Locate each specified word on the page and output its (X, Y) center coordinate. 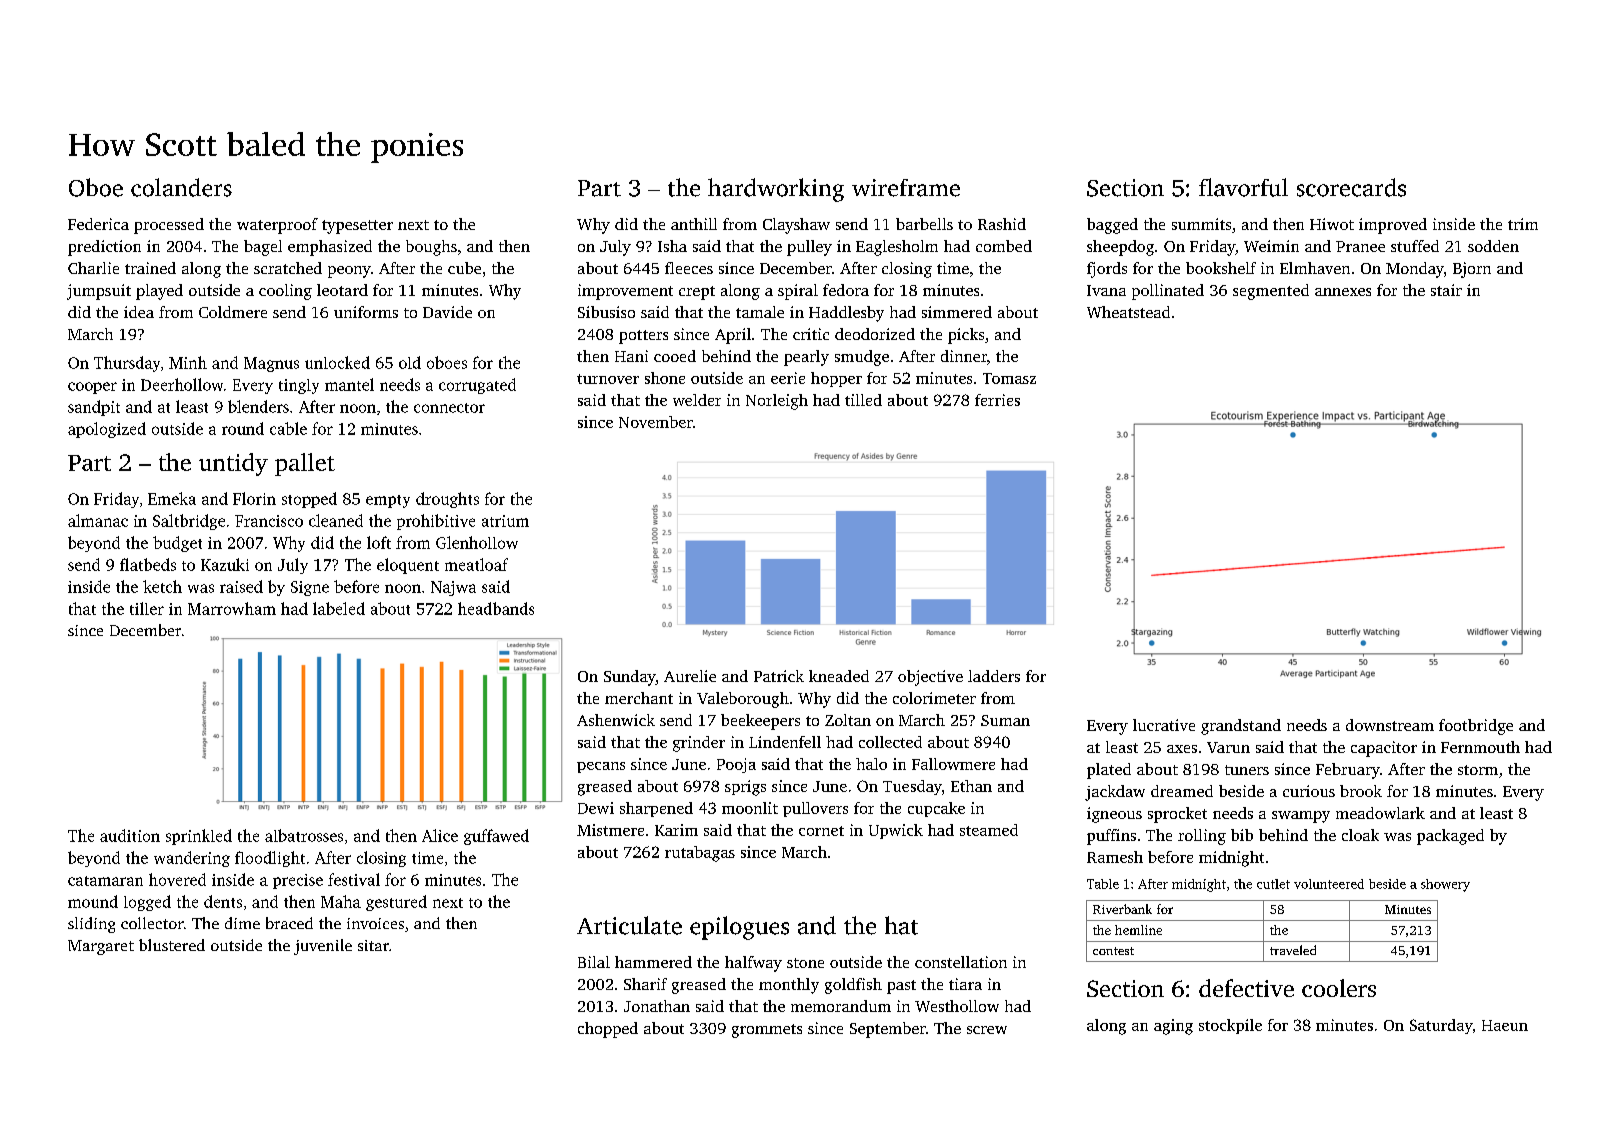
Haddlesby (846, 314)
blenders (258, 406)
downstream (1390, 725)
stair (1446, 290)
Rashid (1002, 224)
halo (871, 764)
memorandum (841, 1006)
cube (464, 268)
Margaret (101, 947)
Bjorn (1472, 270)
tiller (147, 608)
